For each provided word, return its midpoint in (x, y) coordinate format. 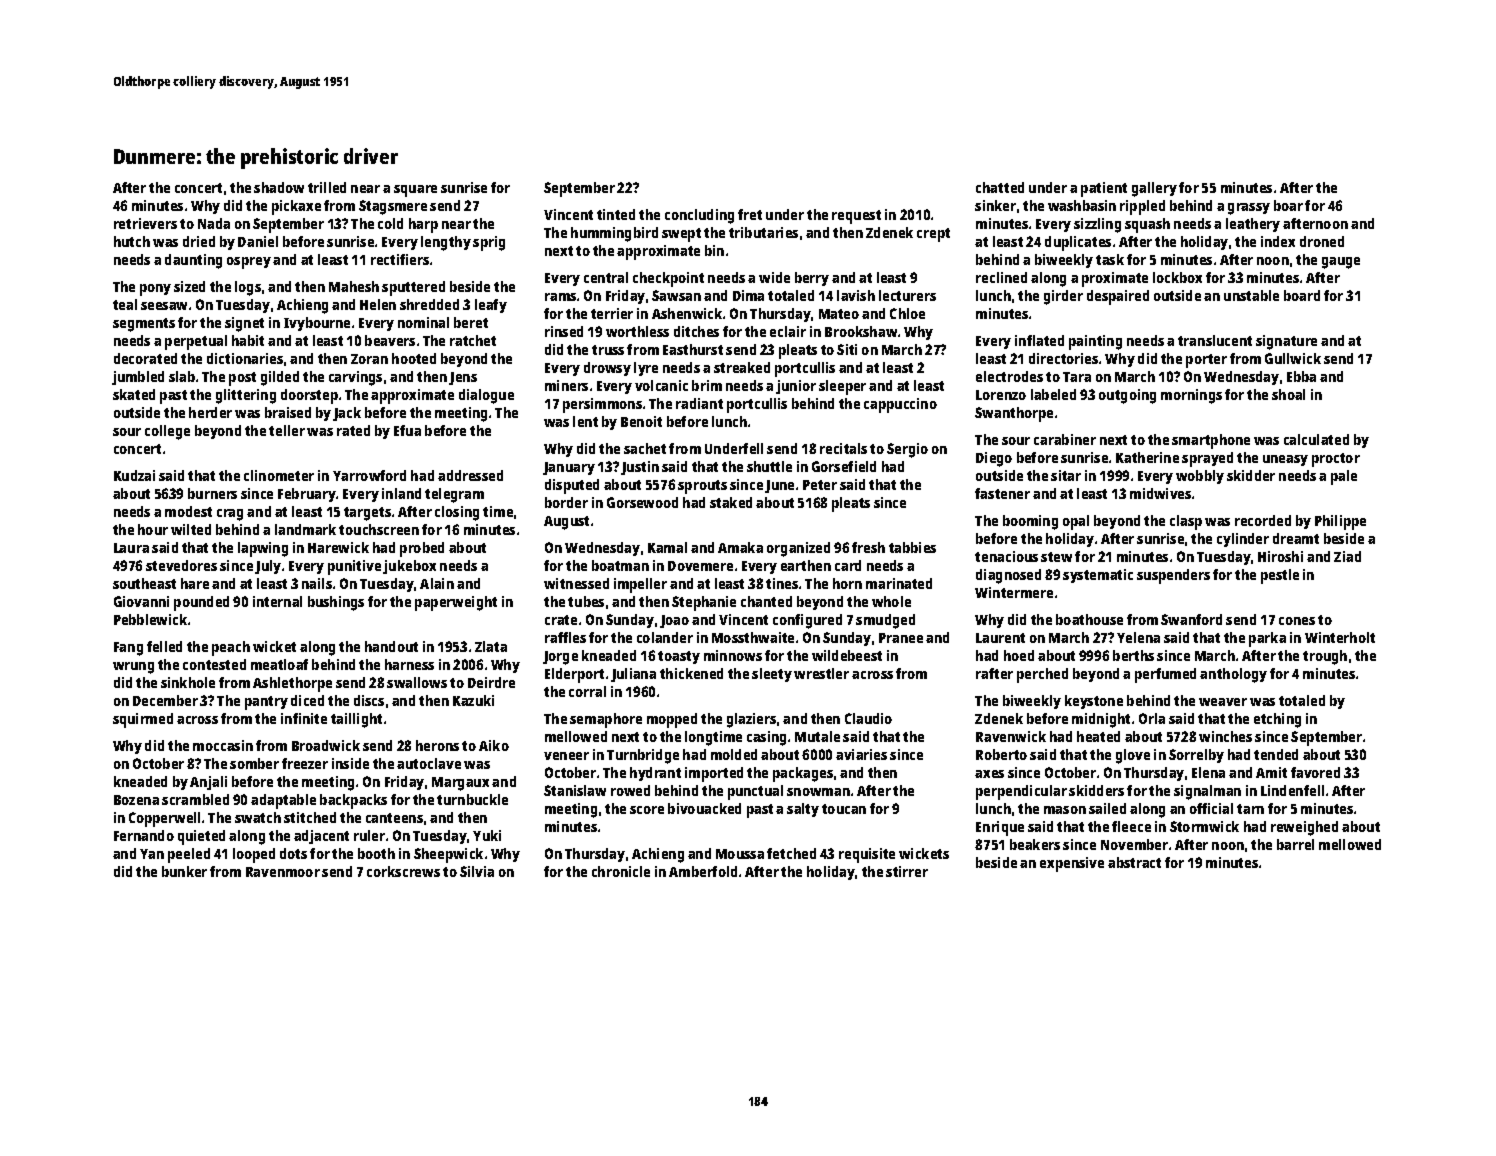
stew (1056, 557)
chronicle (621, 871)
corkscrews (403, 871)
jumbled (138, 378)
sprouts (702, 487)
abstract (1134, 862)
